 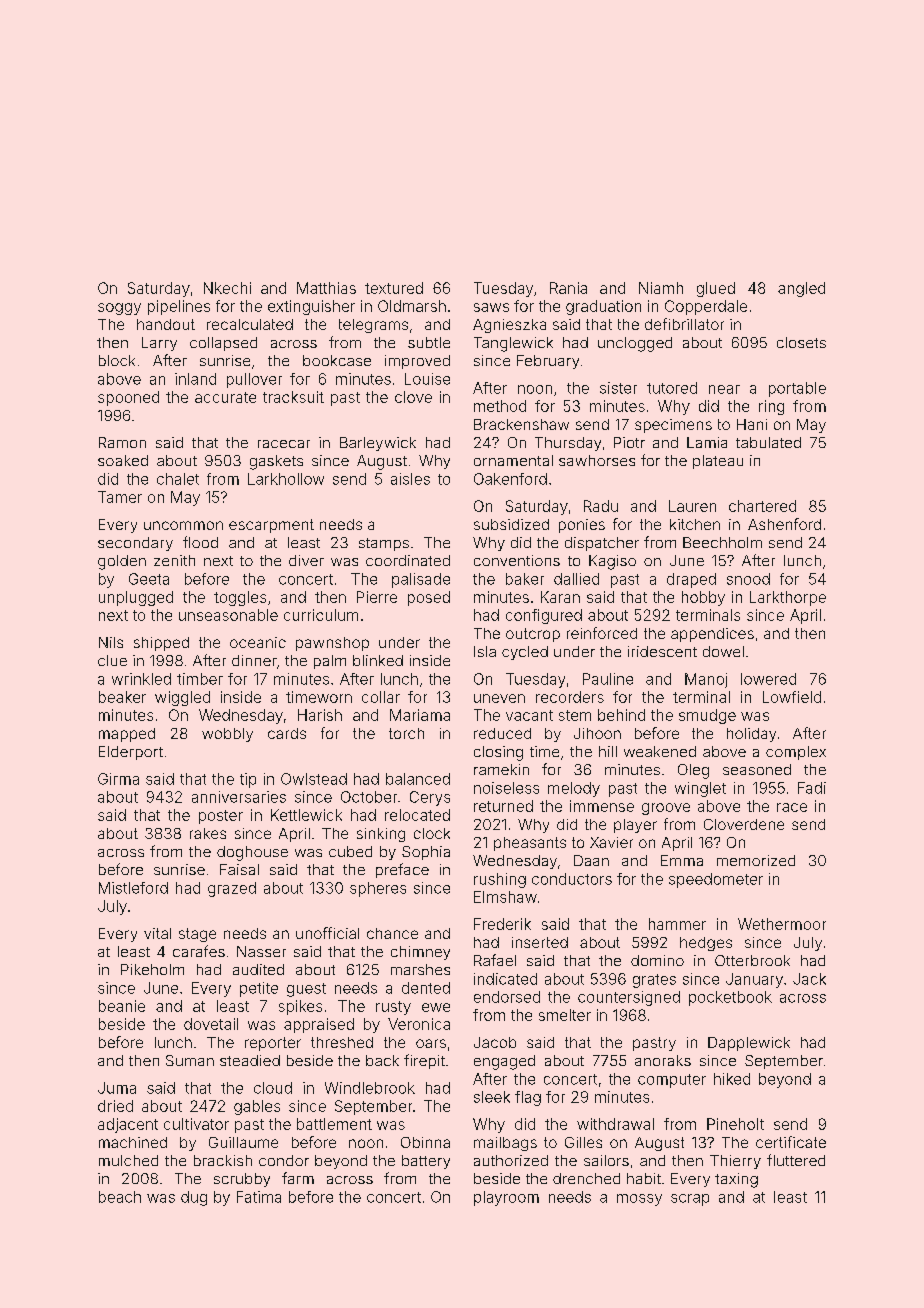 What do you see at coordinates (276, 462) in the image?
I see `gaskets` at bounding box center [276, 462].
